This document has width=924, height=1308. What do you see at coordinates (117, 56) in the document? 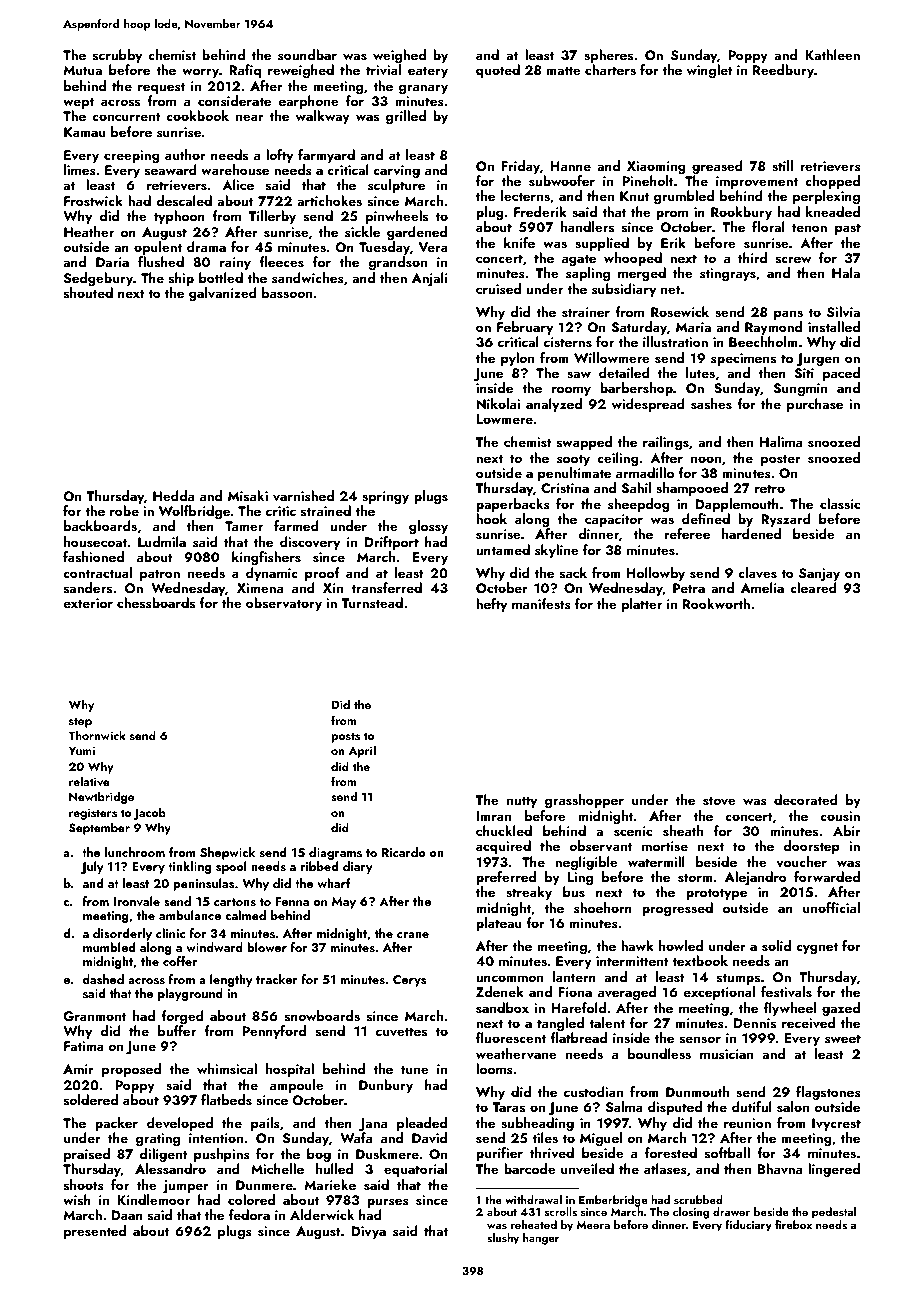
I see `scrubby` at bounding box center [117, 56].
